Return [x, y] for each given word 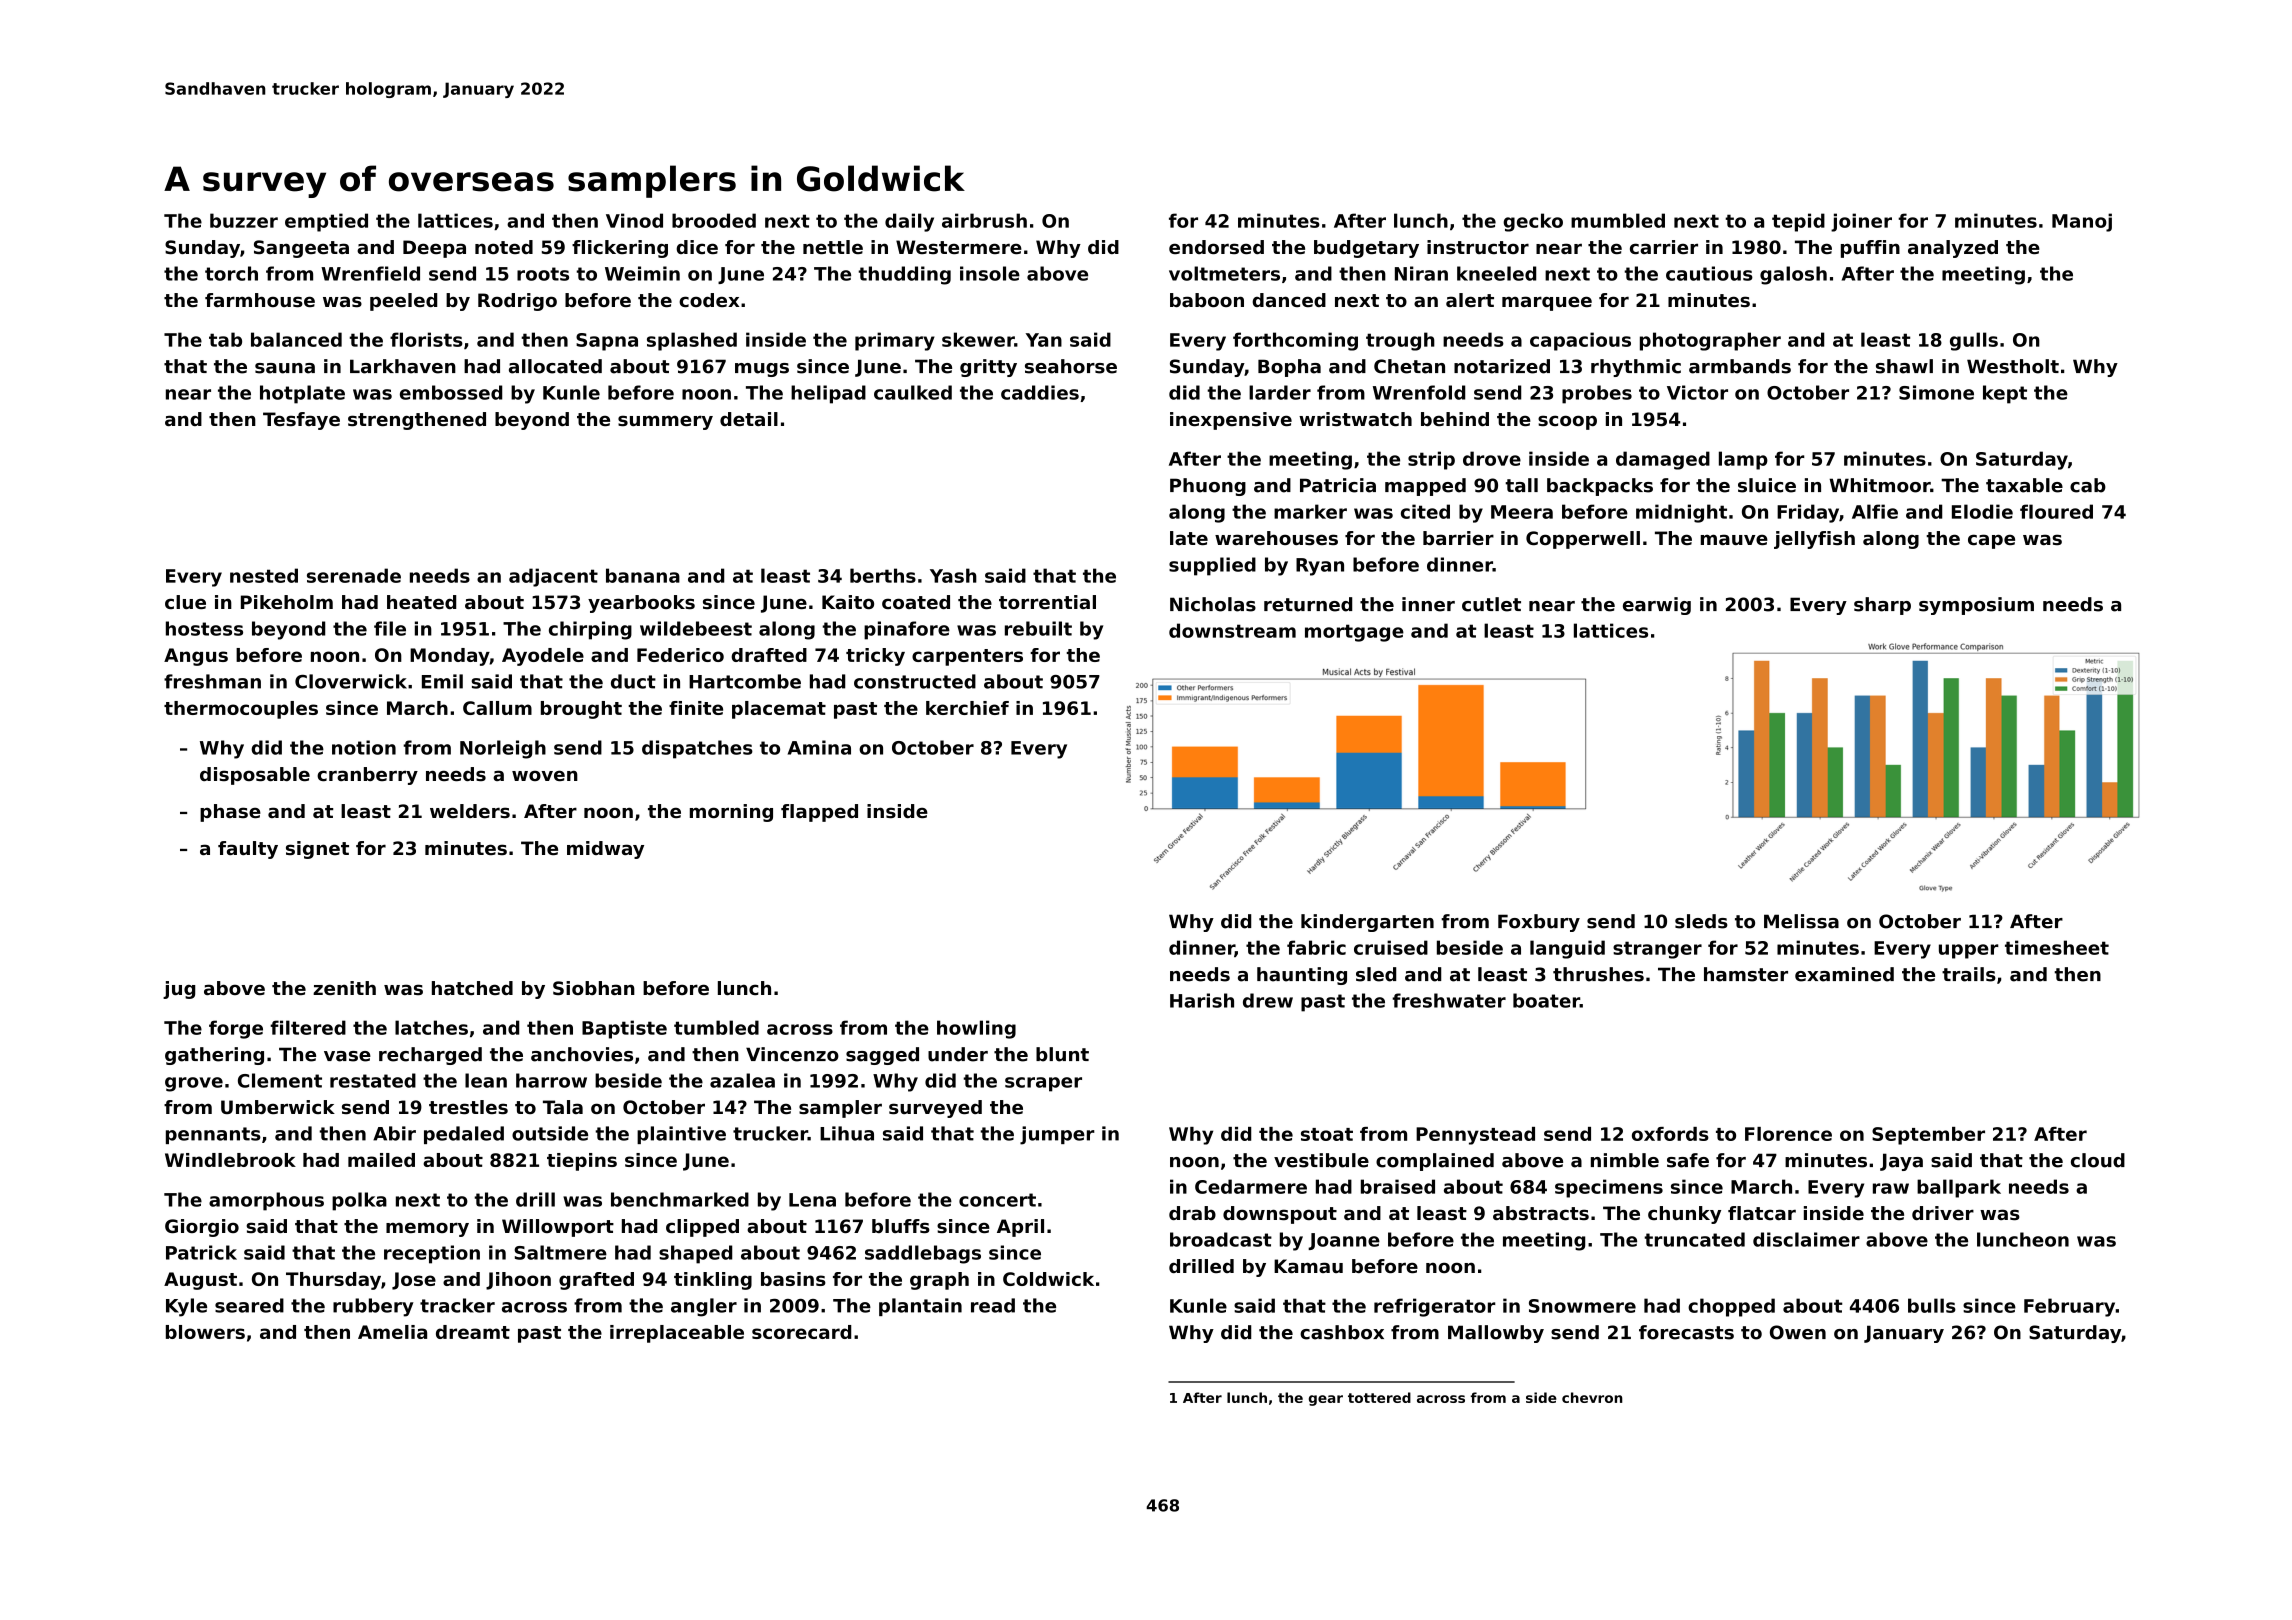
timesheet [2057, 947]
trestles [468, 1107]
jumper [1057, 1135]
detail [749, 419]
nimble [1625, 1160]
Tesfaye [301, 421]
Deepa [434, 249]
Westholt [2013, 366]
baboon [1207, 300]
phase [230, 813]
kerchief [967, 708]
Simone [1936, 392]
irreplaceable [677, 1334]
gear [1326, 1400]
